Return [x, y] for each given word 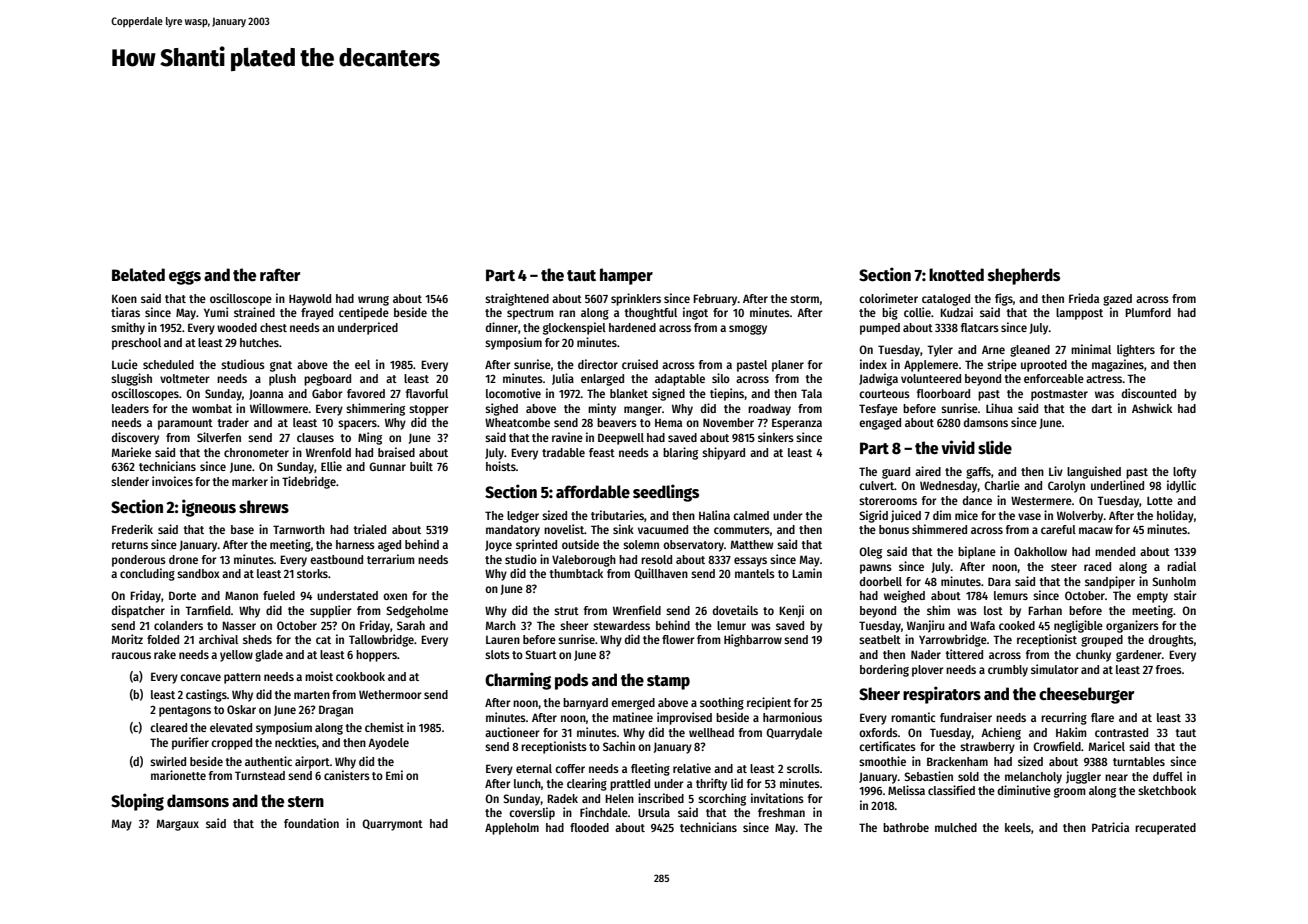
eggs [185, 278]
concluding [147, 574]
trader [233, 422]
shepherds [1024, 276]
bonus [894, 529]
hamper [626, 276]
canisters [347, 775]
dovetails [735, 610]
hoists [501, 466]
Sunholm [1174, 581]
